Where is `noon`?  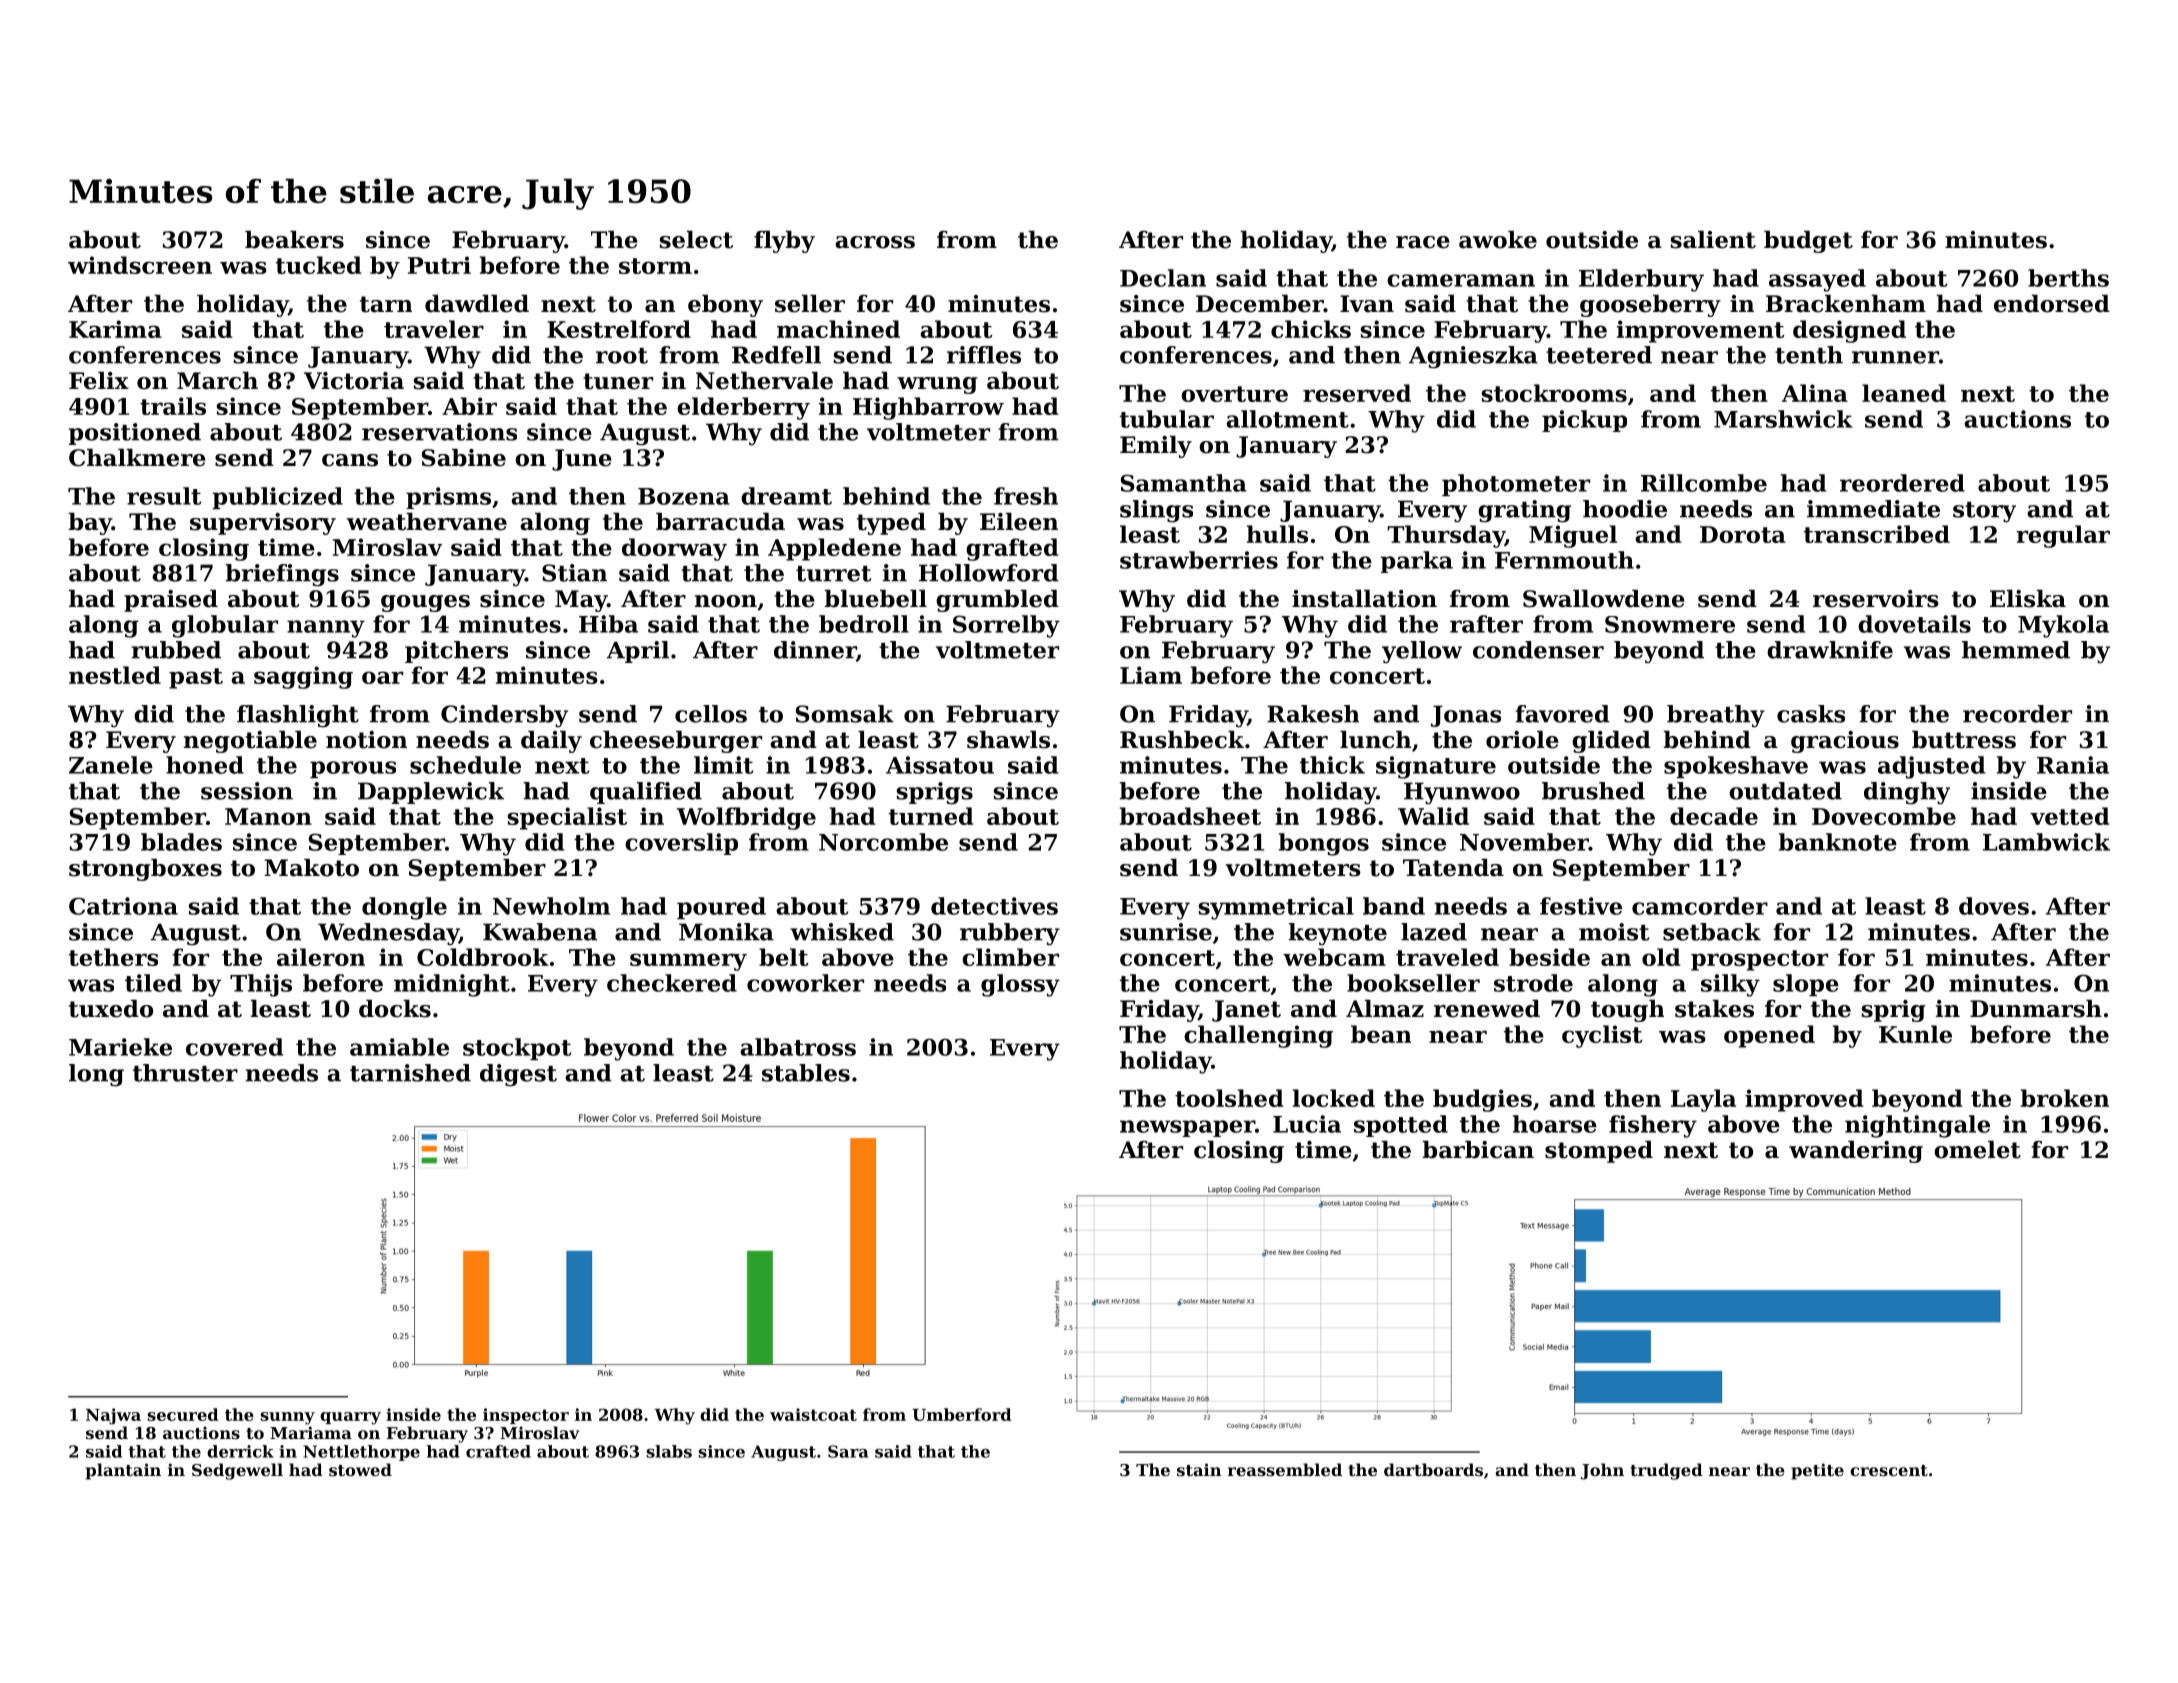 noon is located at coordinates (726, 601).
